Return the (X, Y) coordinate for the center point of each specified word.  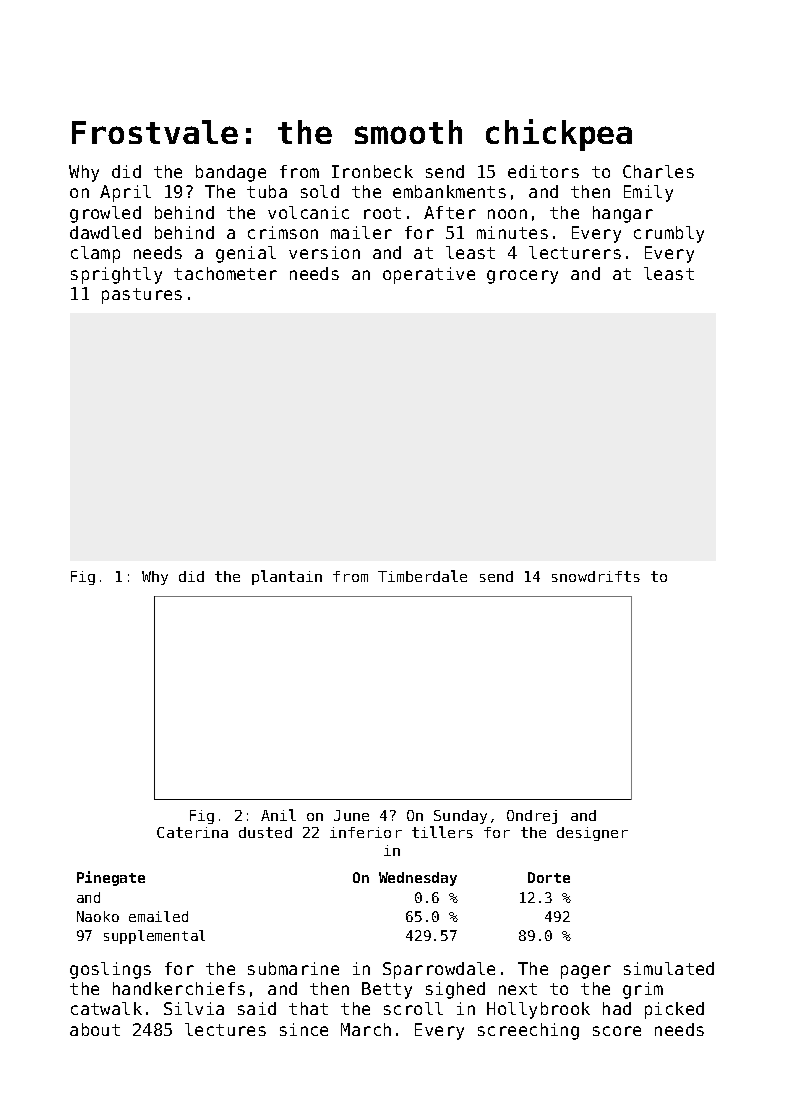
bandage (231, 173)
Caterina (192, 832)
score (617, 1031)
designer (592, 834)
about (95, 1029)
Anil (278, 815)
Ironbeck (372, 171)
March (366, 1029)
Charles (658, 171)
